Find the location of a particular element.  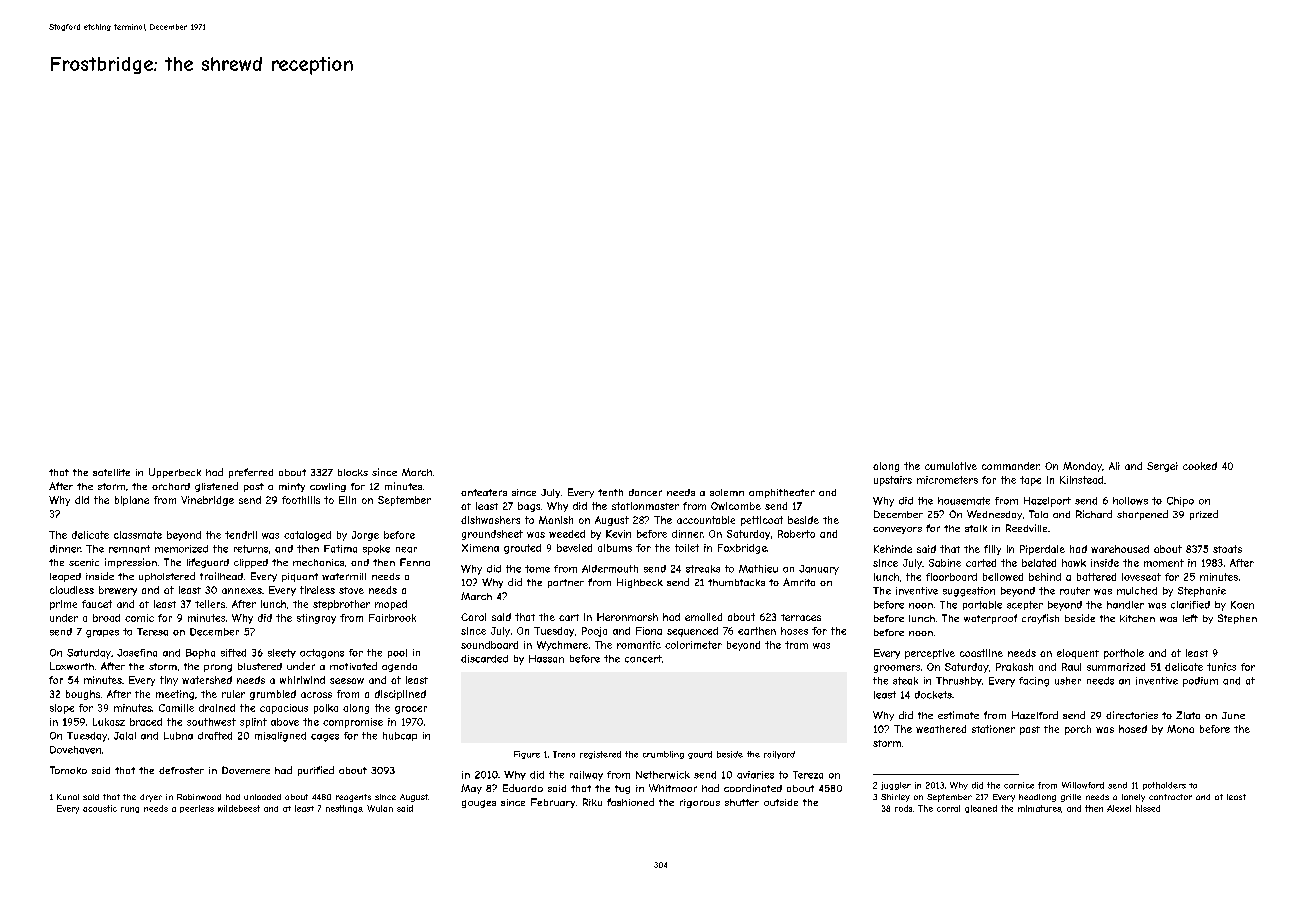

sleety is located at coordinates (282, 653).
